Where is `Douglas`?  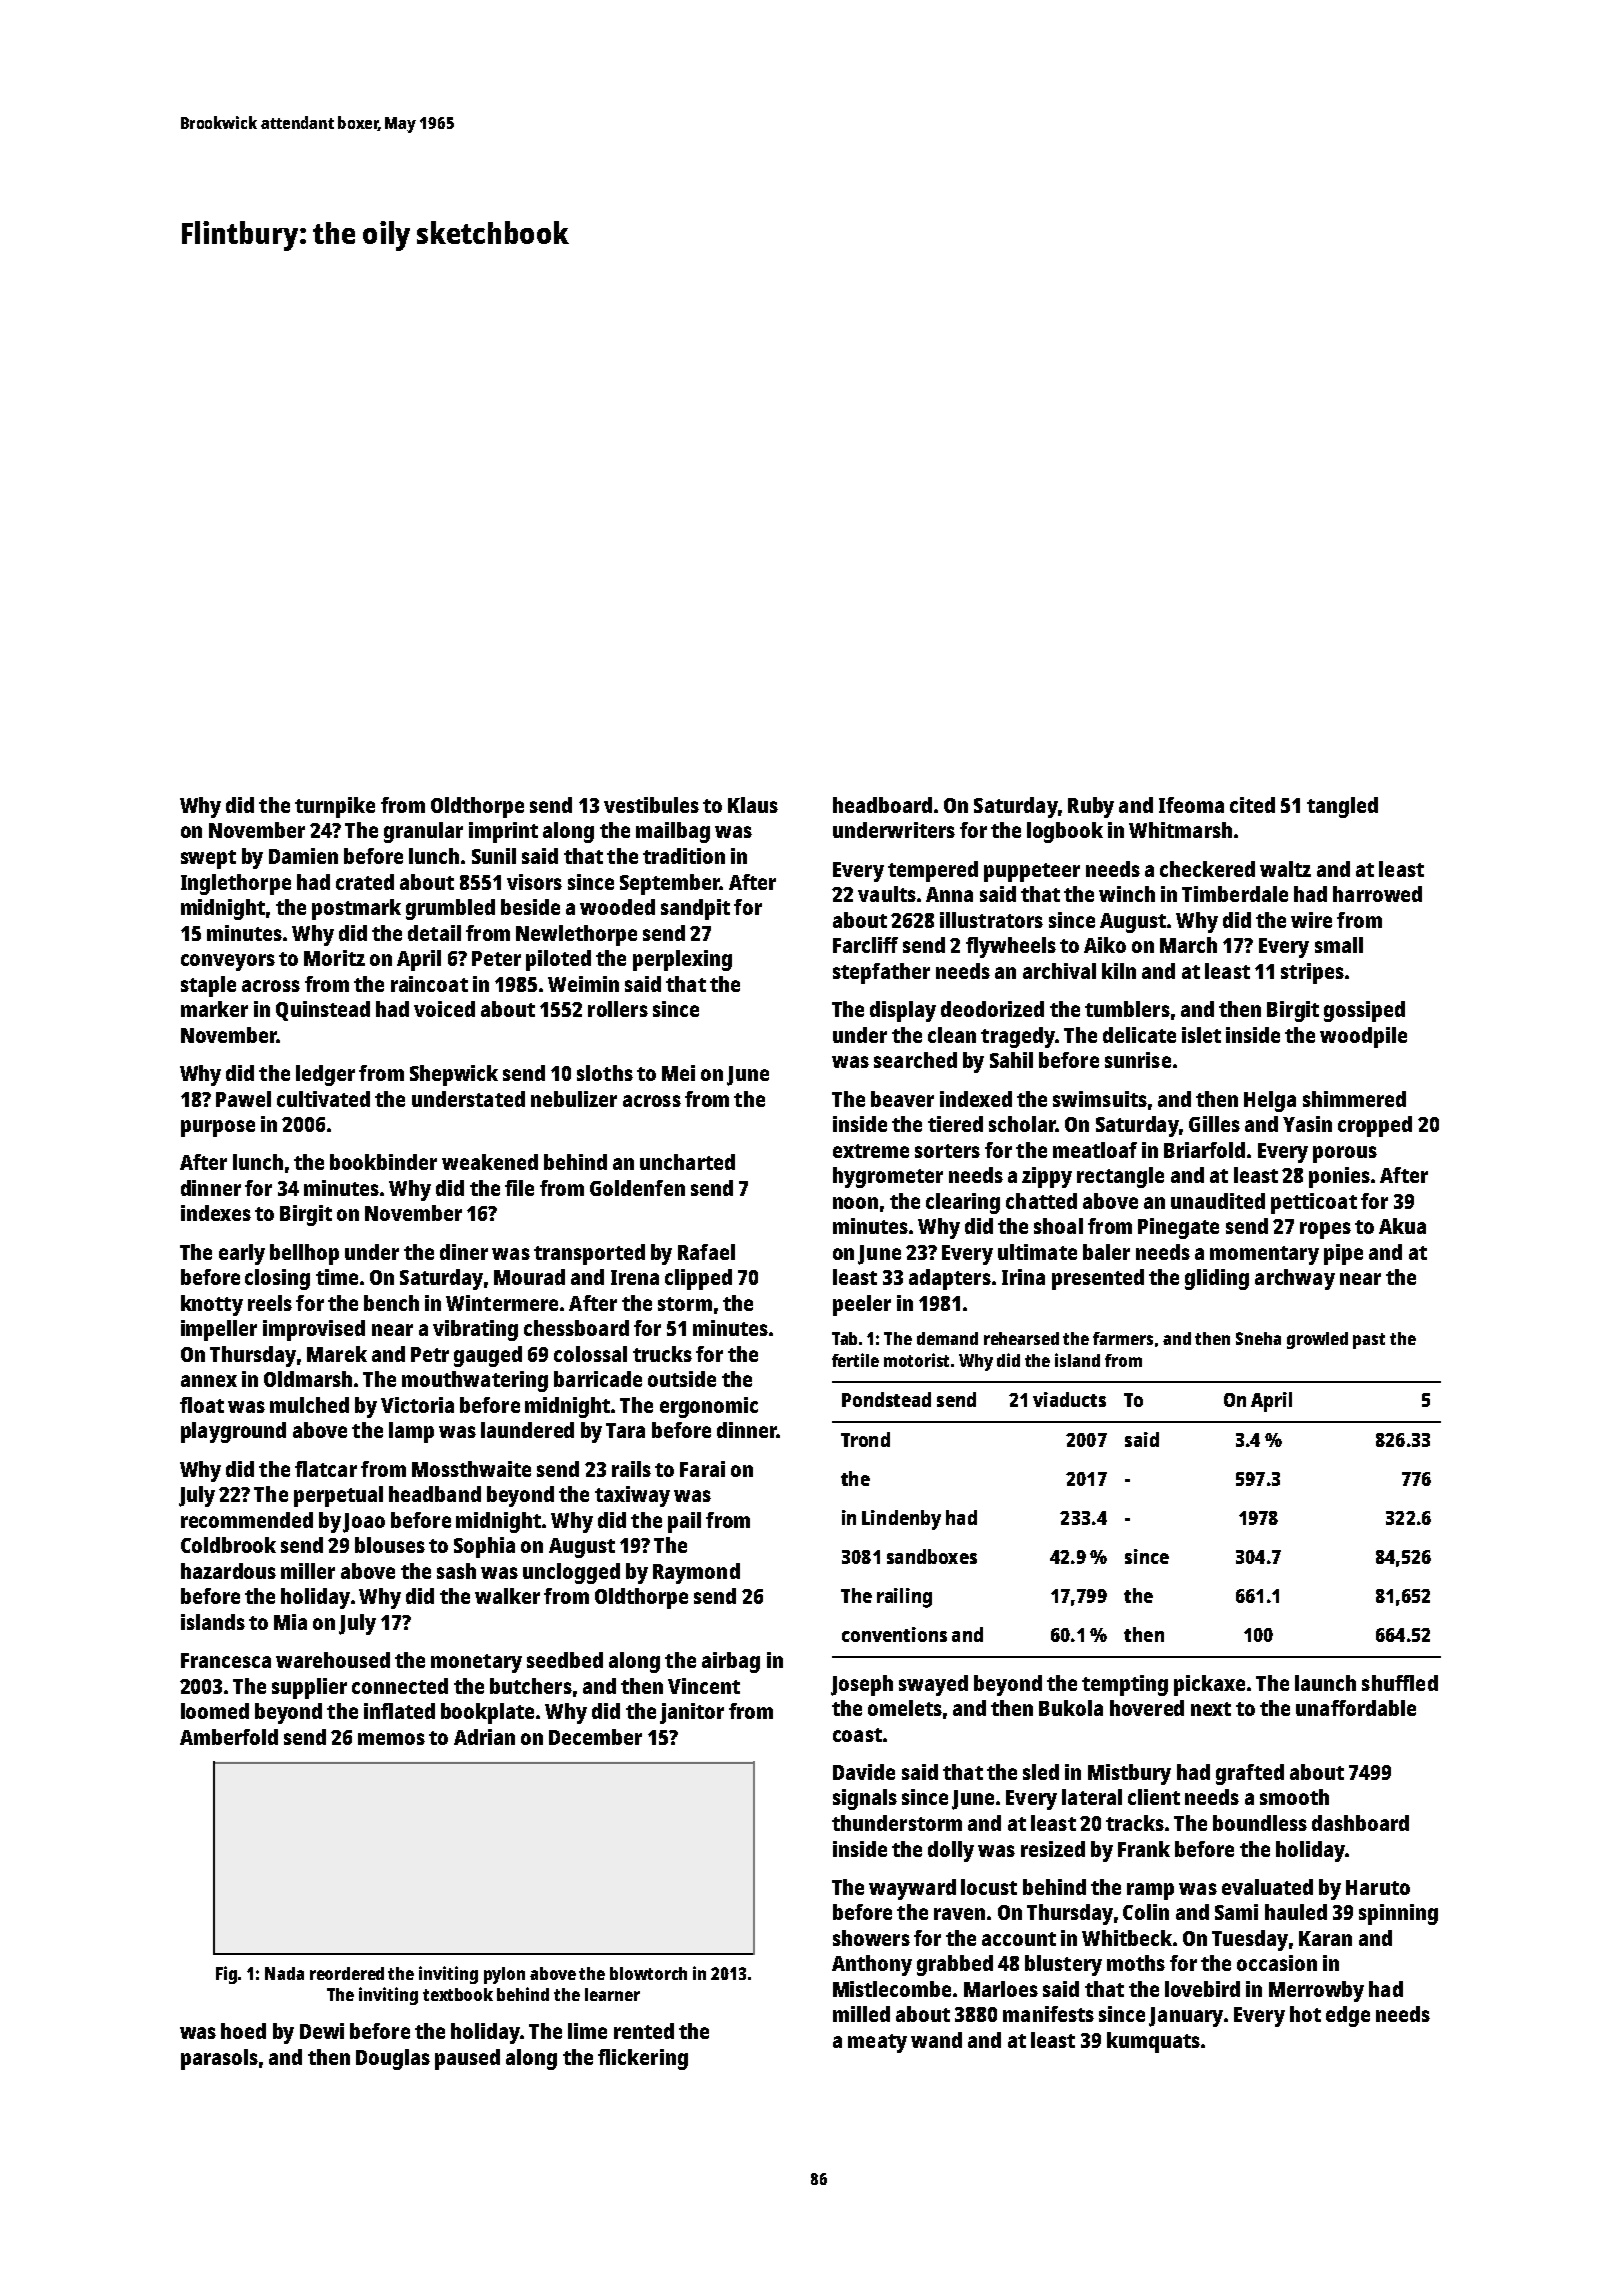 Douglas is located at coordinates (393, 2059).
